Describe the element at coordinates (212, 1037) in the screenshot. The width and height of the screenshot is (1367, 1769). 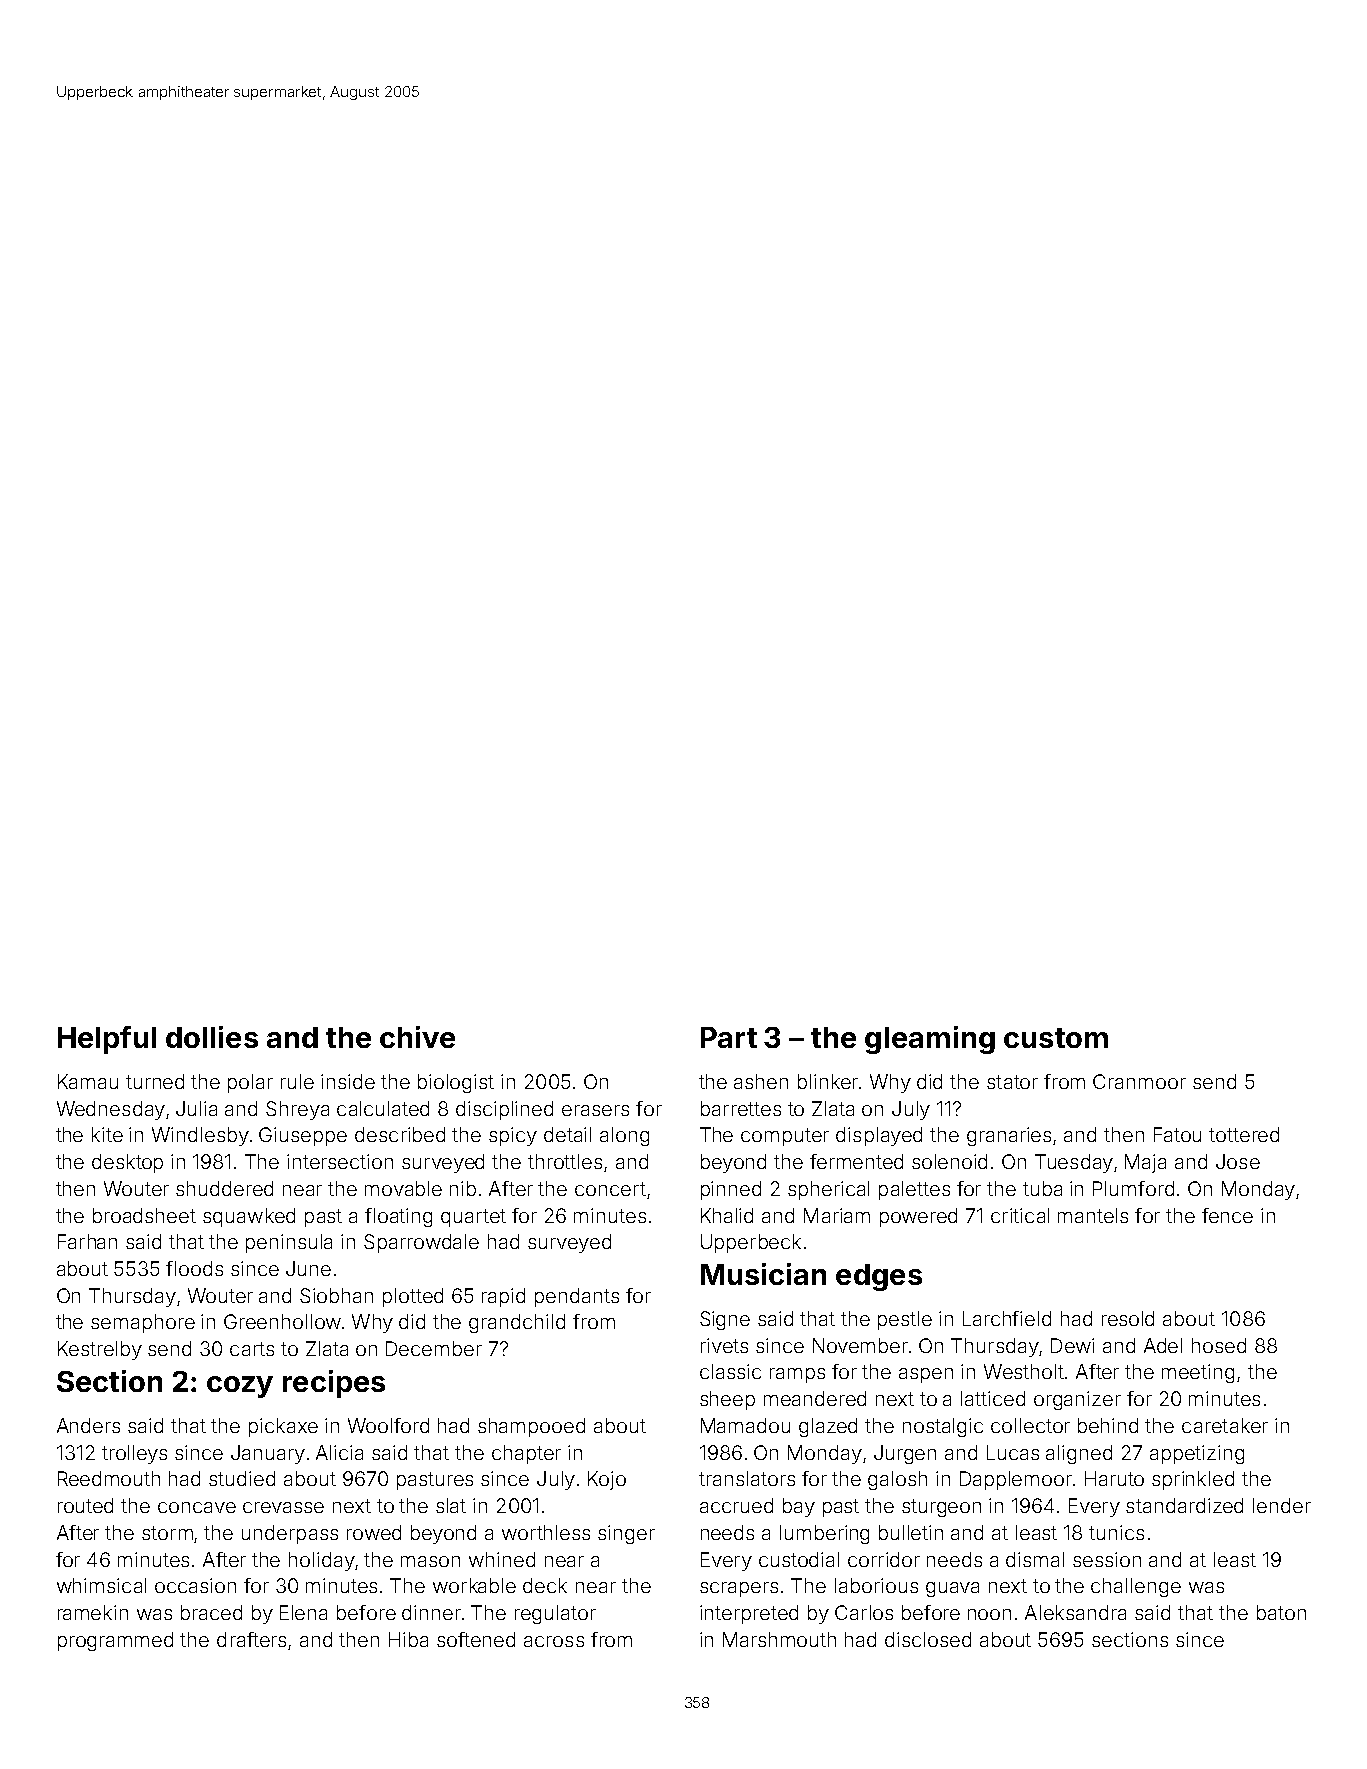
I see `dollies` at that location.
